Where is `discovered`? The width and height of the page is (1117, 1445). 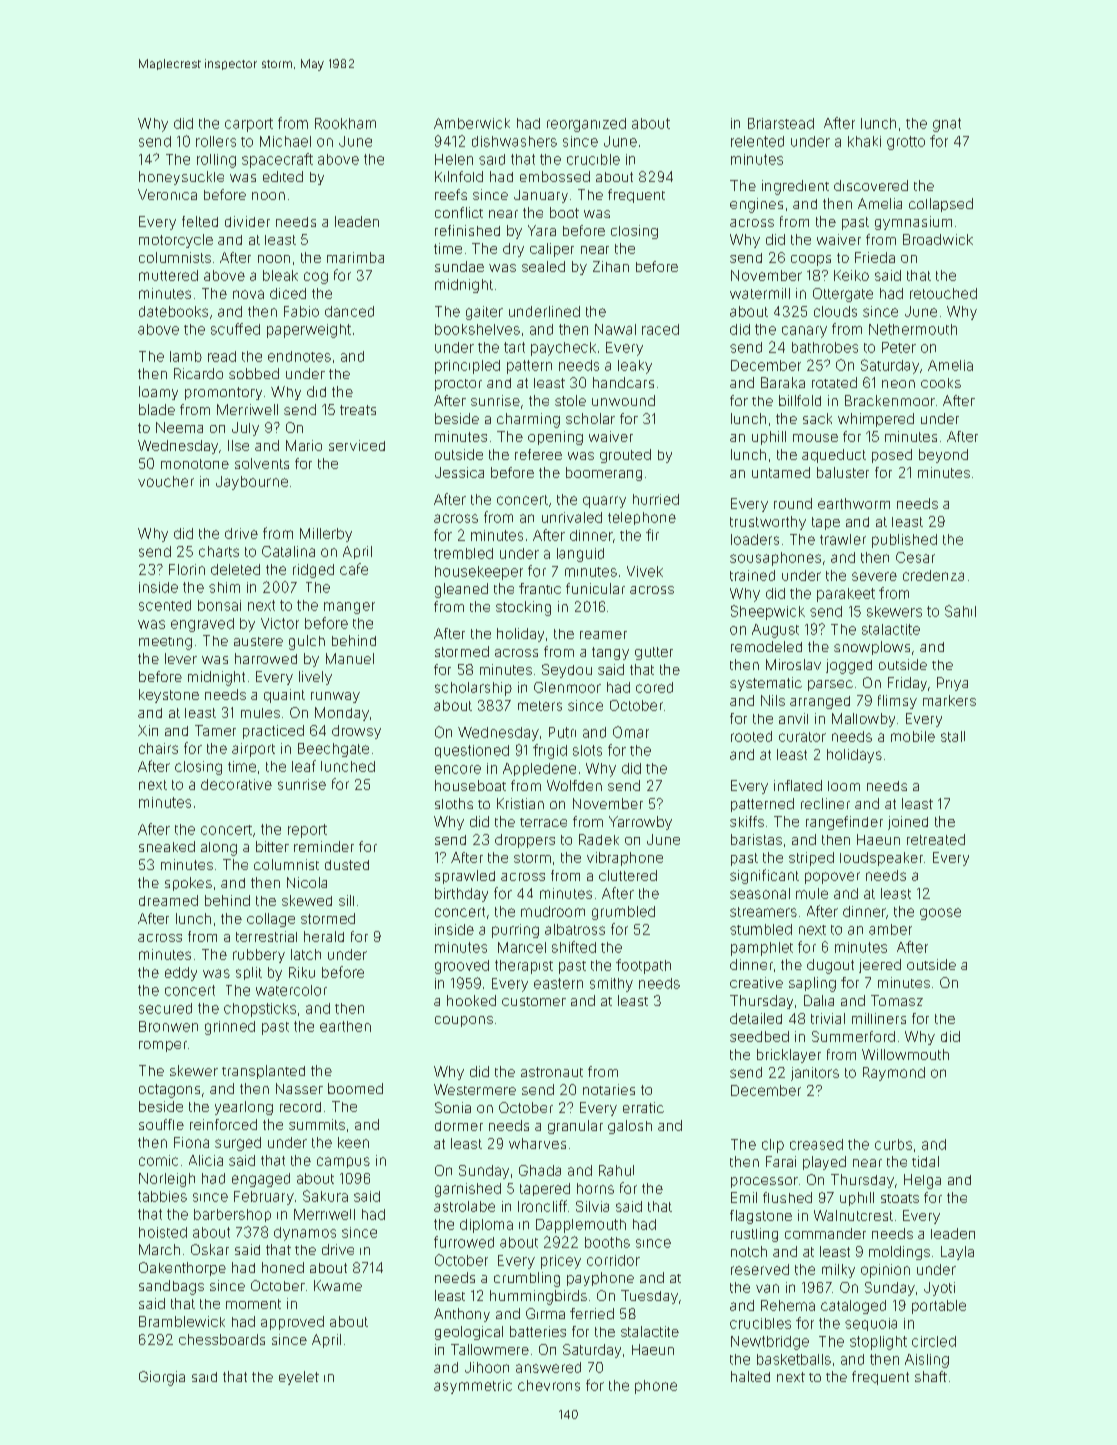 discovered is located at coordinates (871, 185).
